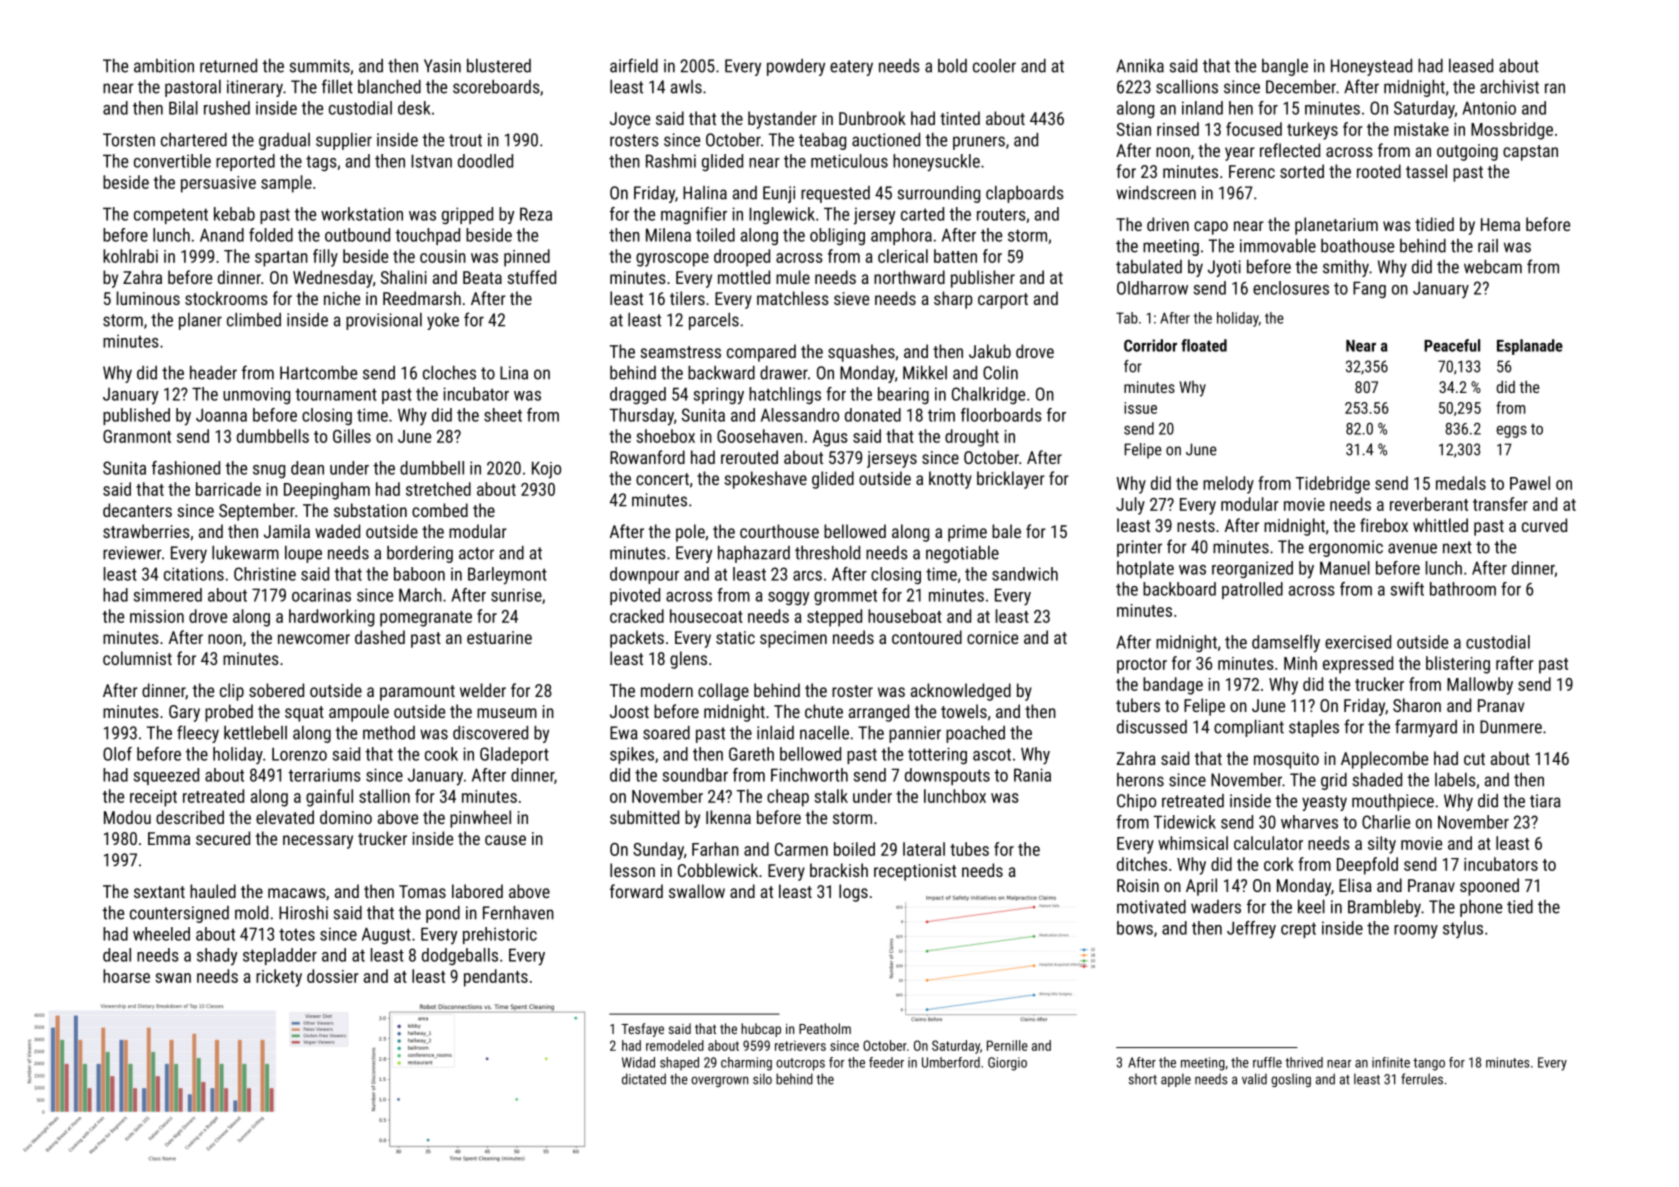 The image size is (1679, 1187). Describe the element at coordinates (632, 870) in the document. I see `lesson` at that location.
